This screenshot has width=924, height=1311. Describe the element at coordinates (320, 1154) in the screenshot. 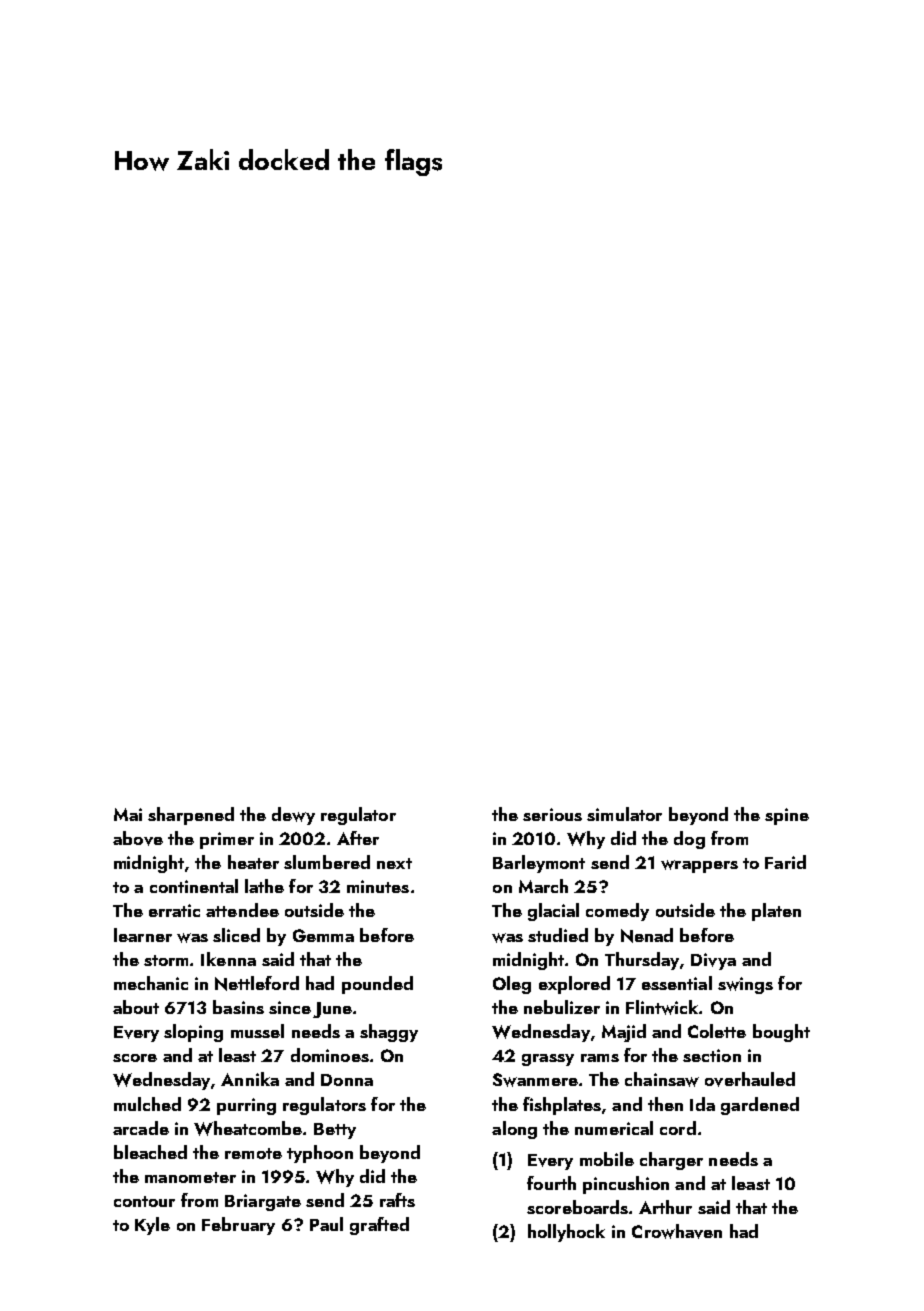

I see `typhoon` at that location.
